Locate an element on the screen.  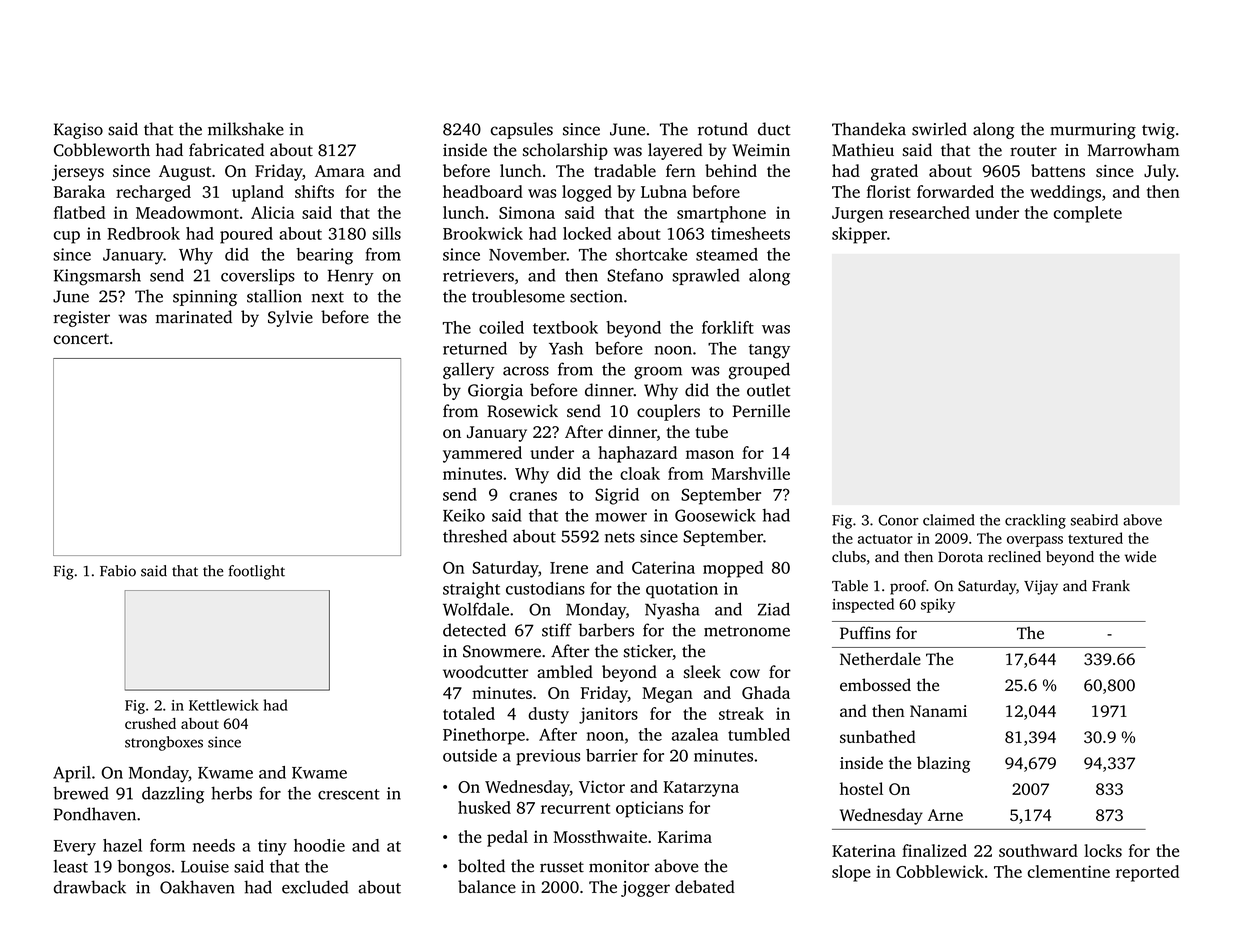
capsules is located at coordinates (522, 130).
